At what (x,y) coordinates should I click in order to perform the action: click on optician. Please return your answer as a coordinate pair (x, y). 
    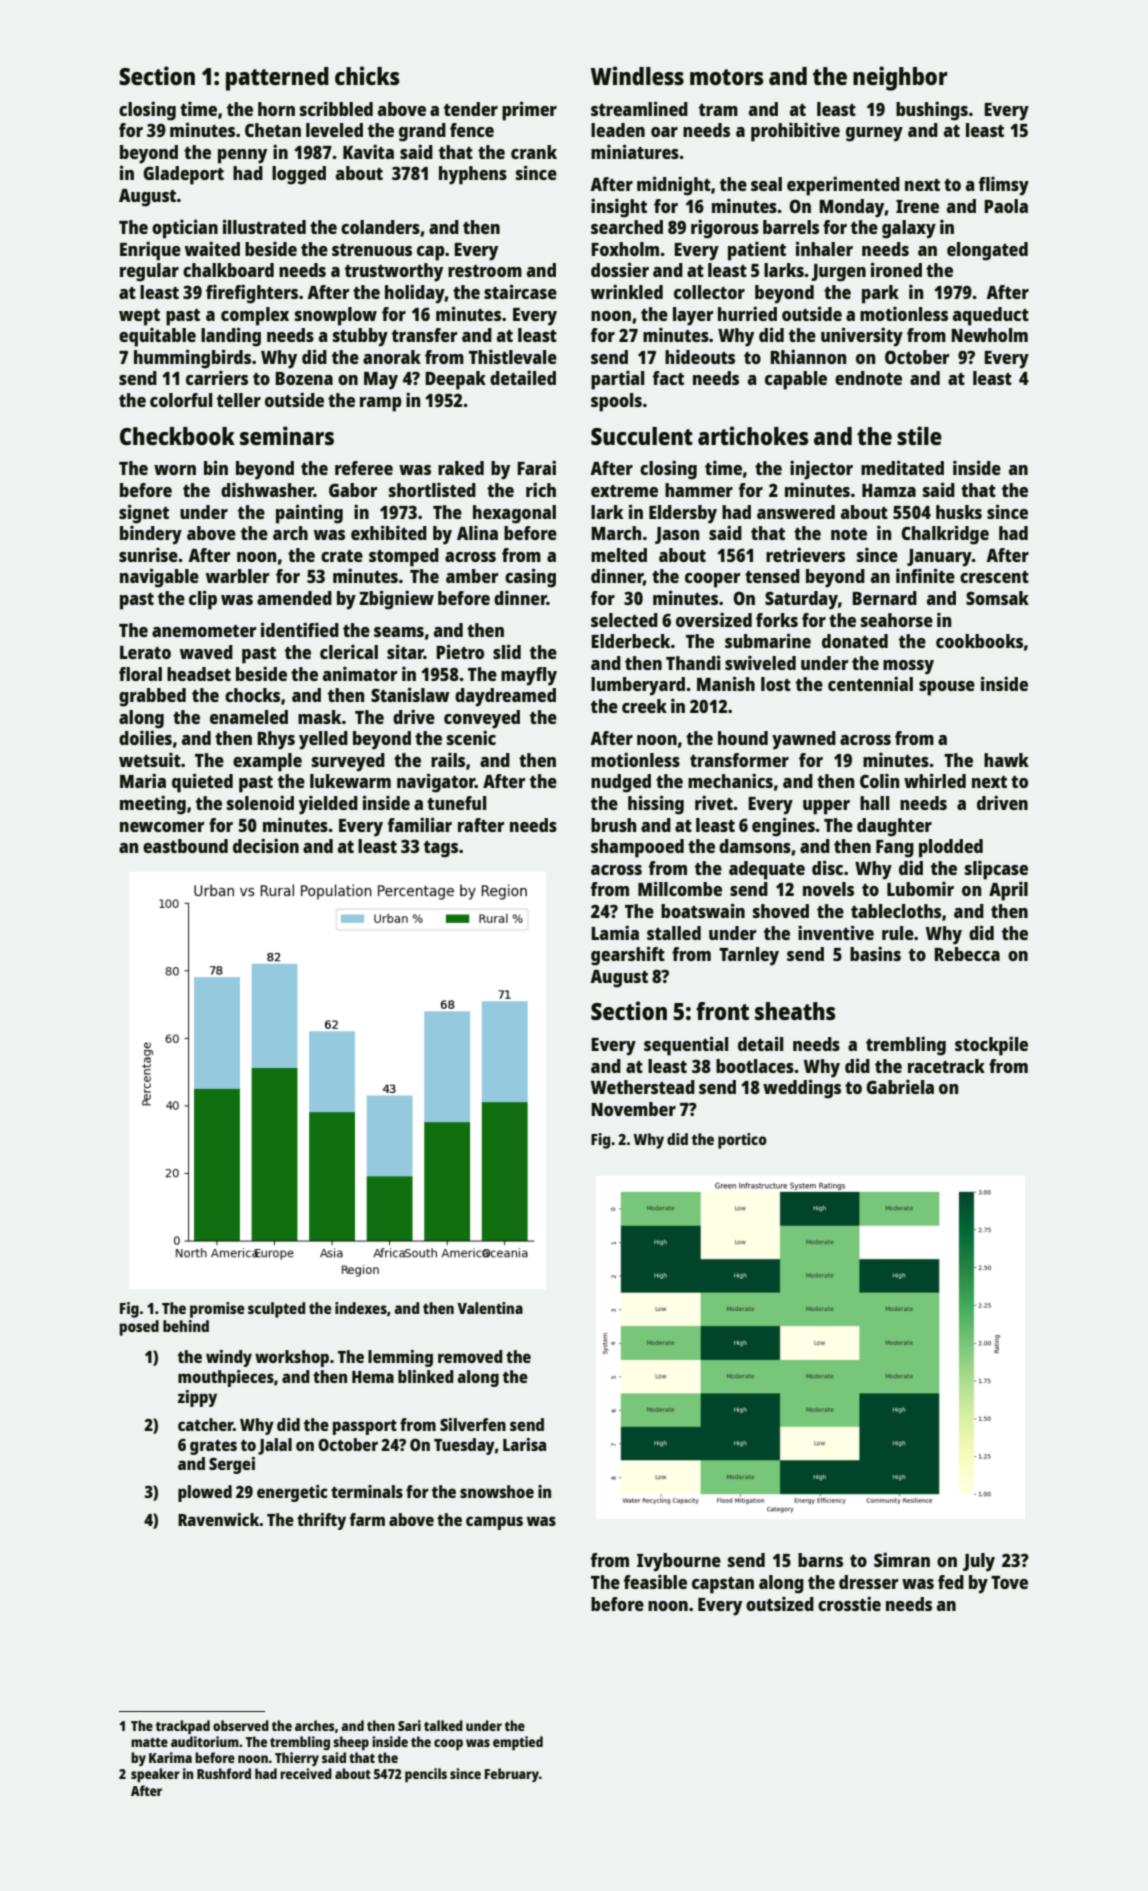
    Looking at the image, I should click on (185, 229).
